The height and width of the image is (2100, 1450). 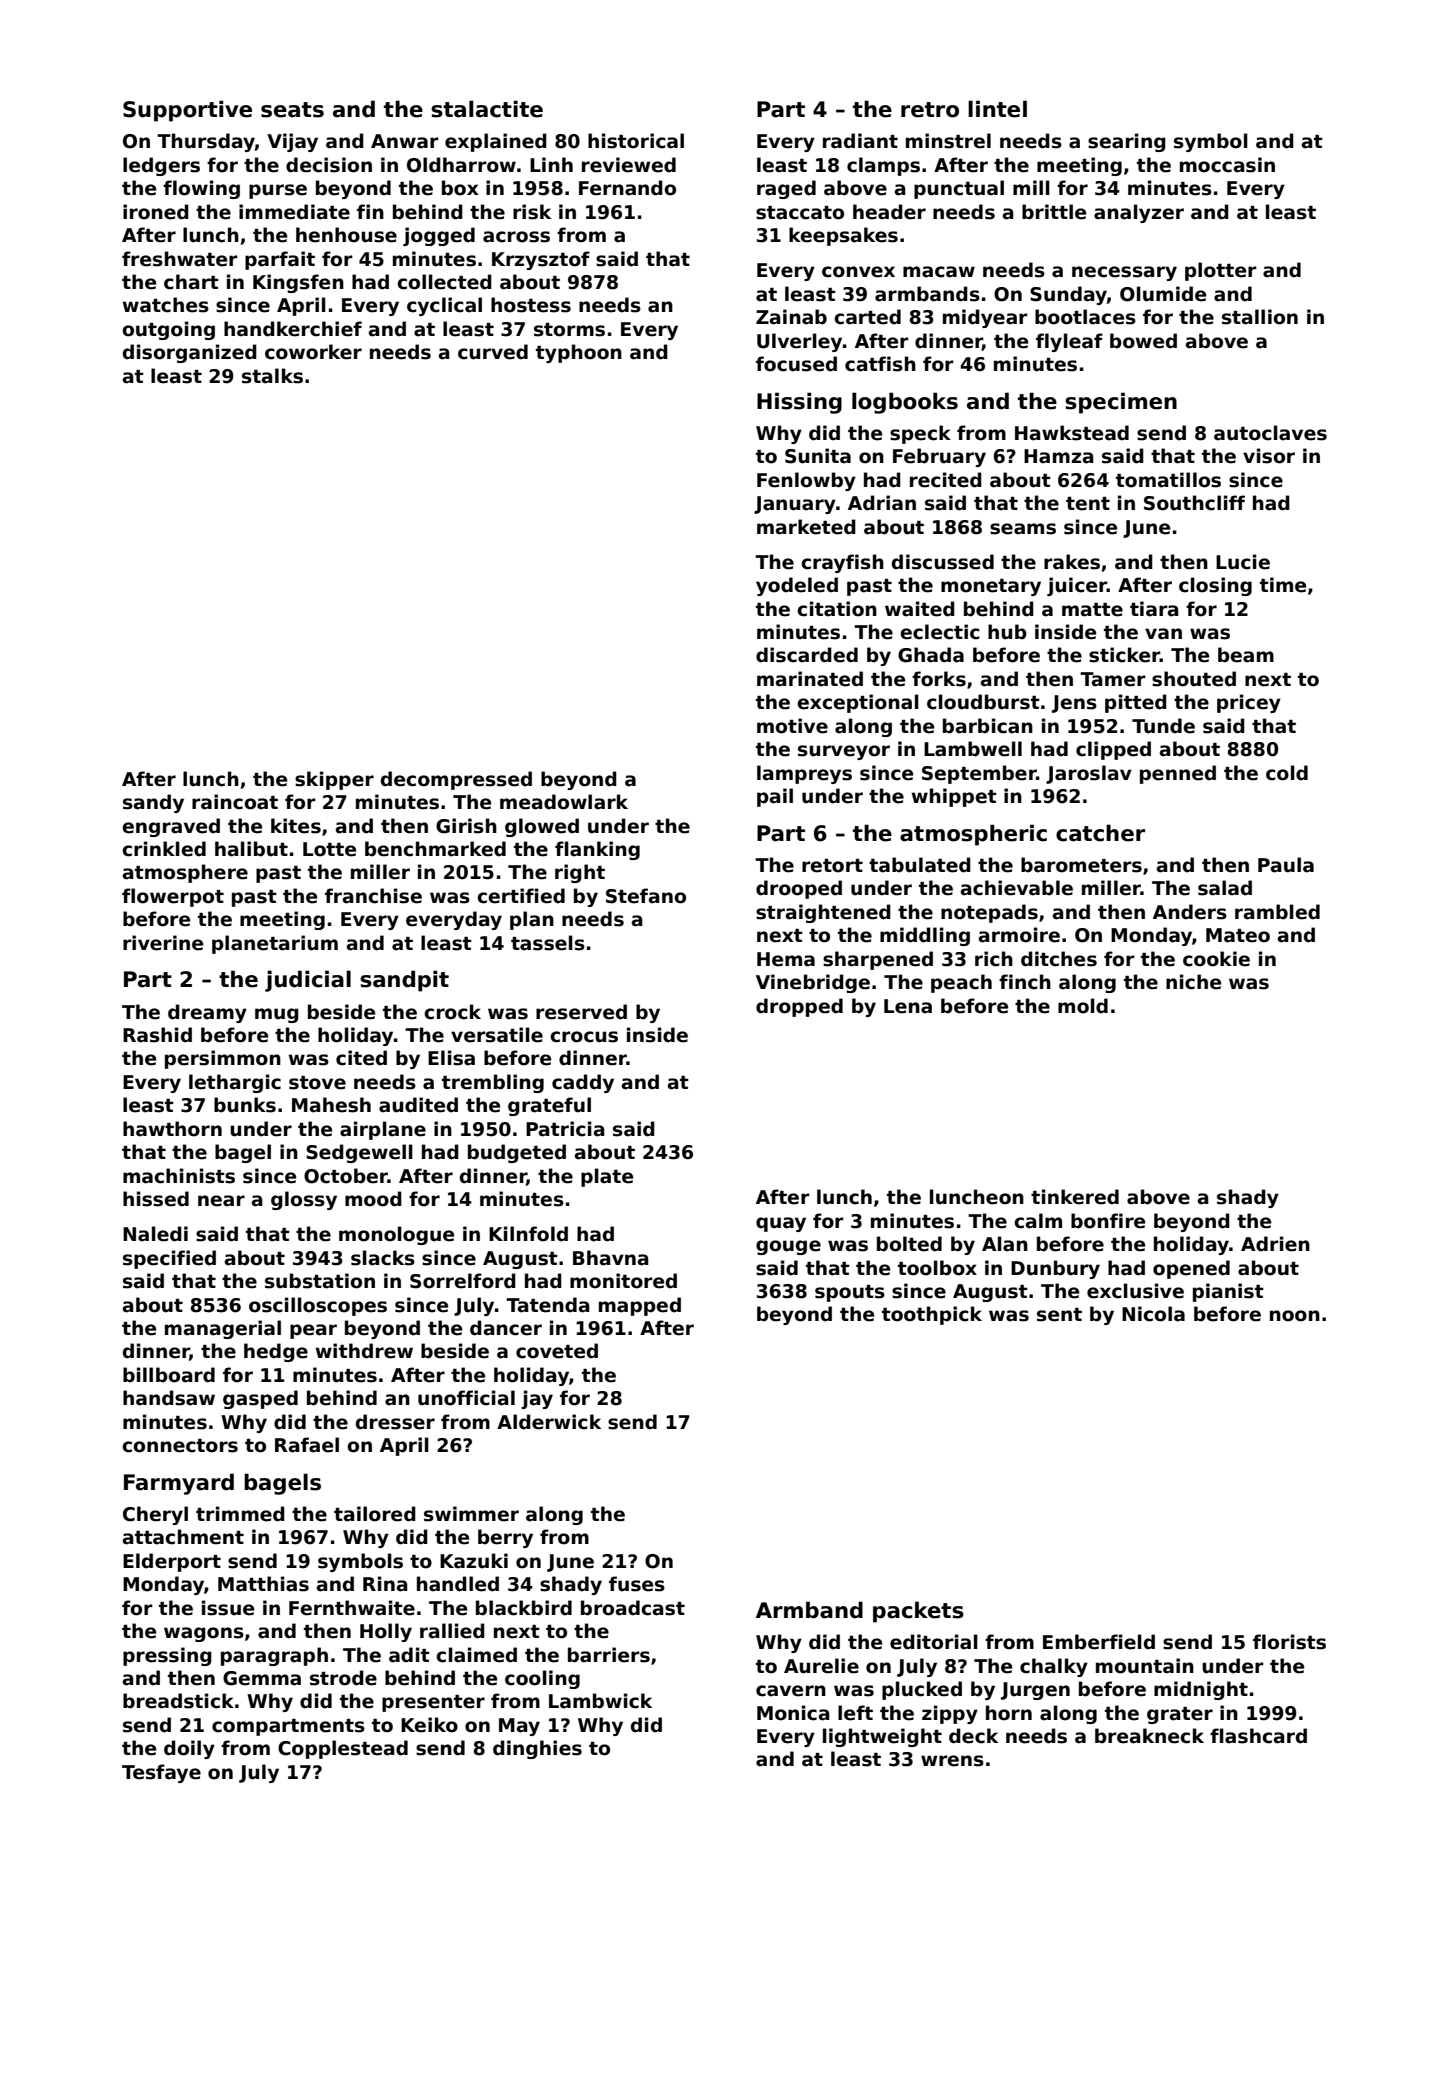 I want to click on florists, so click(x=1289, y=1642).
